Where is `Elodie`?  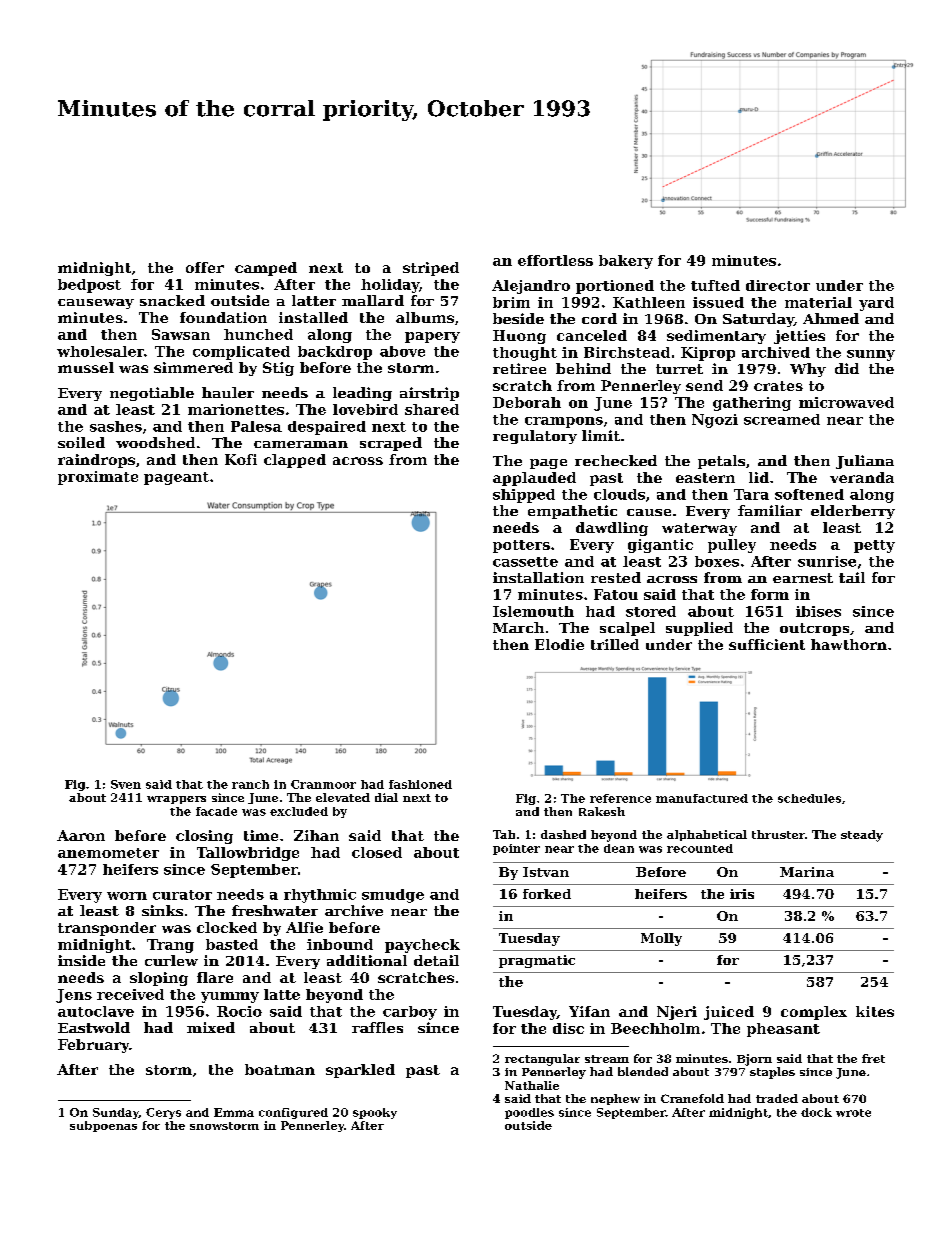
Elodie is located at coordinates (559, 644).
